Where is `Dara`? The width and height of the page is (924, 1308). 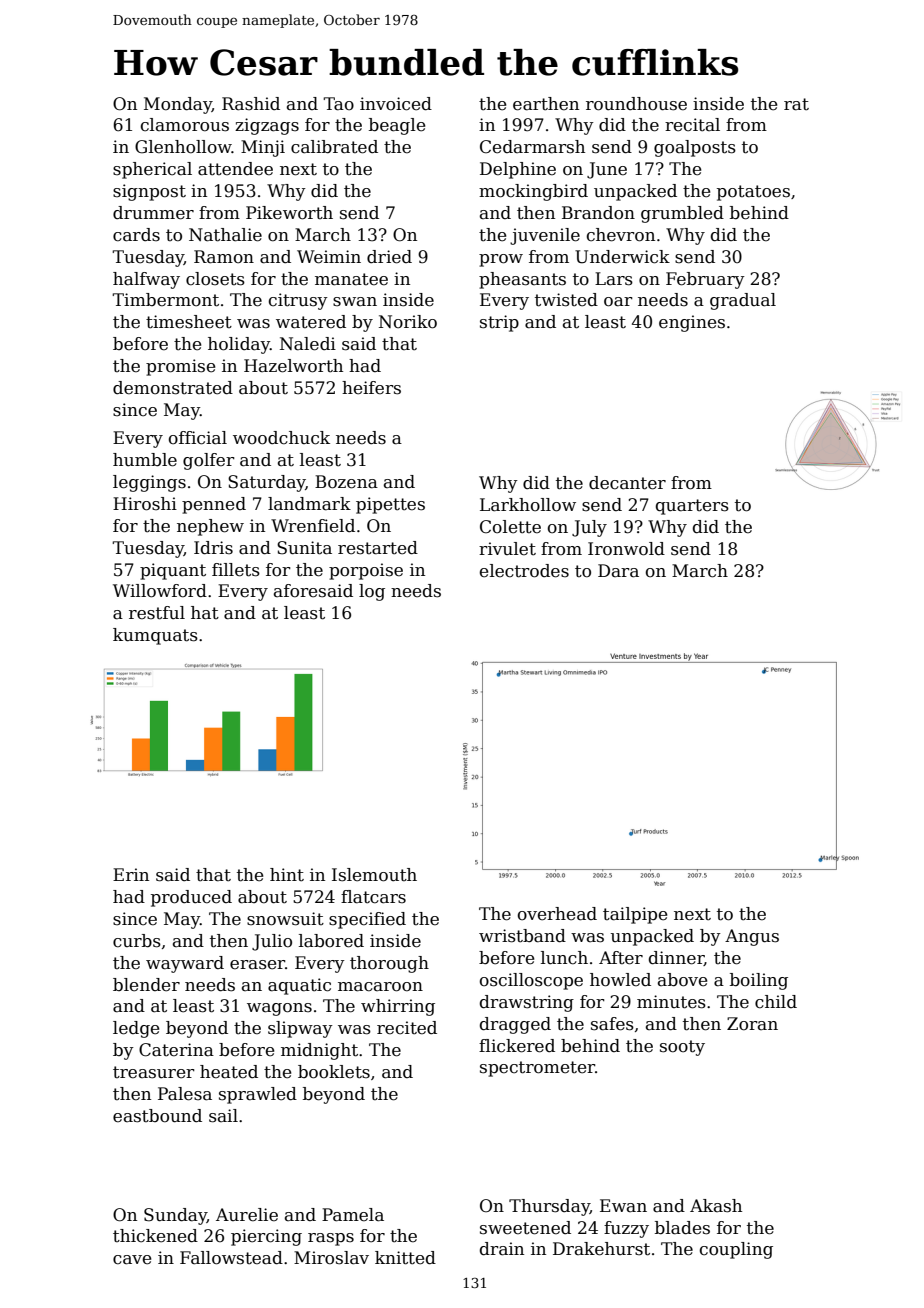 Dara is located at coordinates (618, 571).
